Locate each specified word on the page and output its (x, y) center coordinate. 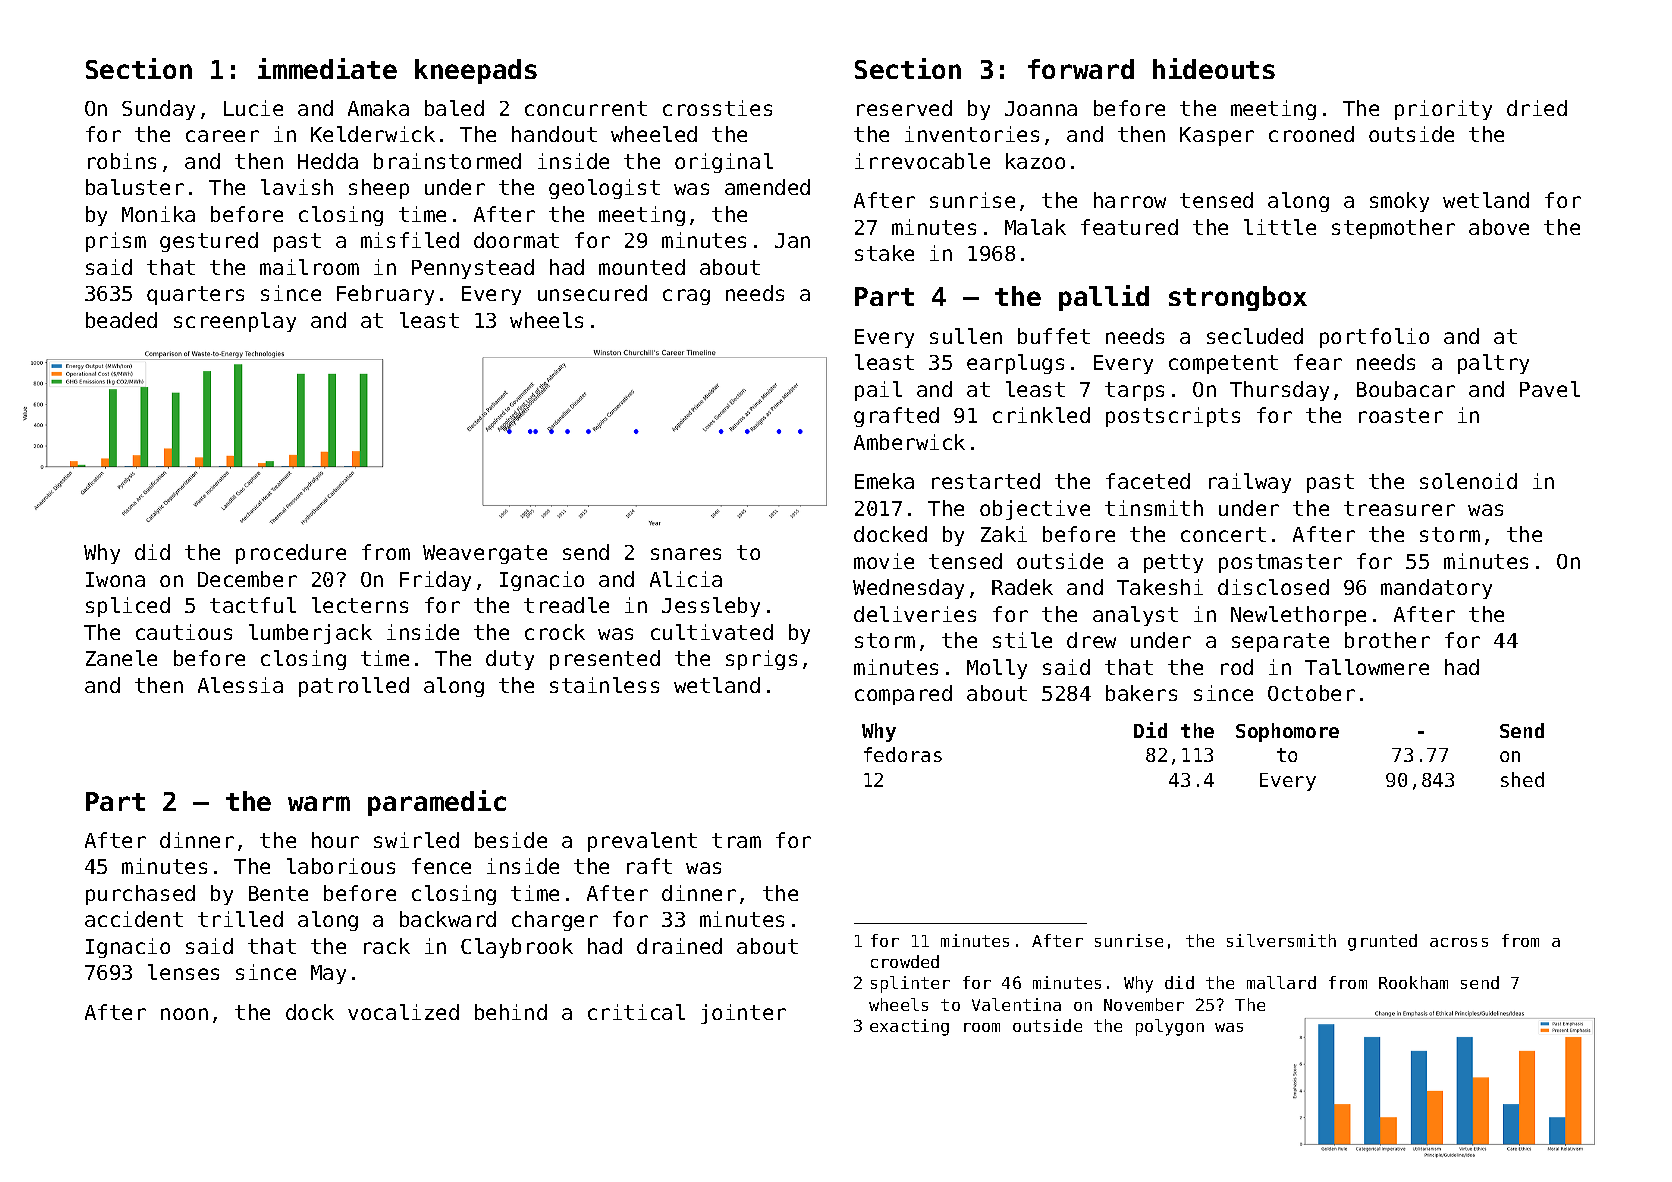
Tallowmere (1367, 667)
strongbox (1238, 298)
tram (736, 840)
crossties (717, 108)
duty (510, 660)
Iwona (115, 579)
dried (1537, 108)
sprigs (761, 660)
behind (511, 1012)
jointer (743, 1014)
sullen (966, 336)
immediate (327, 68)
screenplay (235, 322)
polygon (1170, 1027)
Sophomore (1287, 732)
